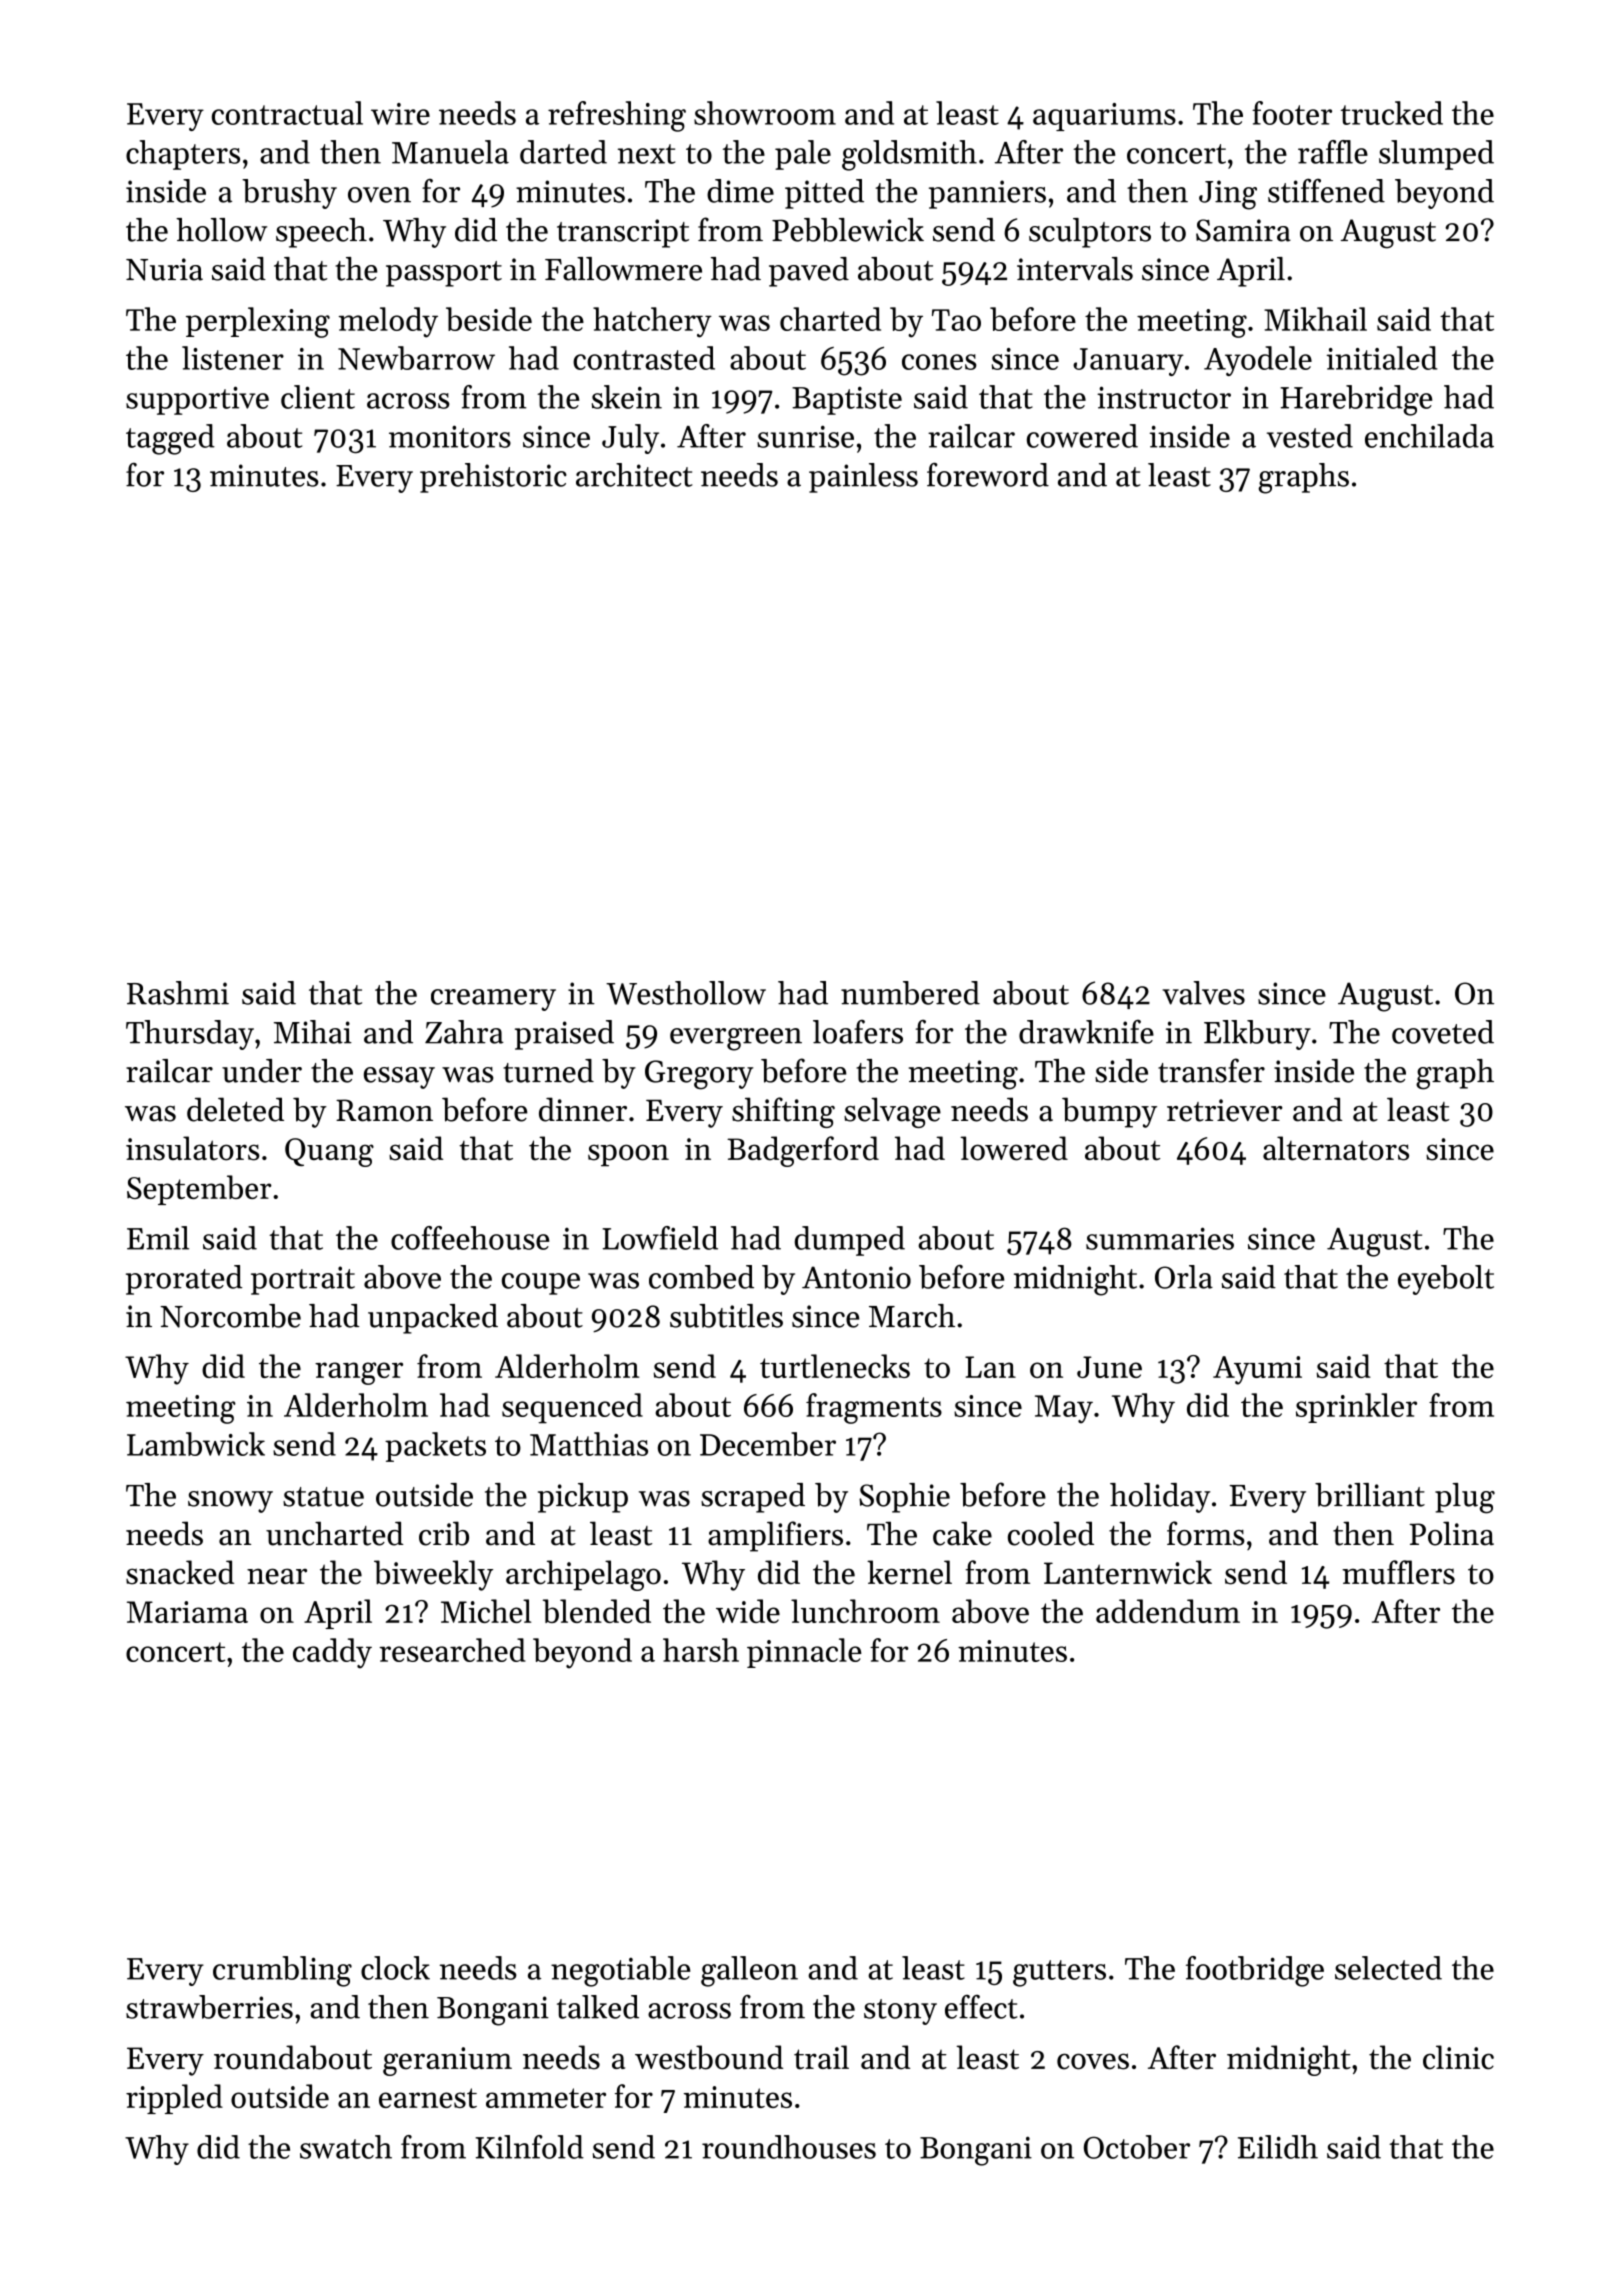 The image size is (1620, 2292). I want to click on client, so click(318, 397).
